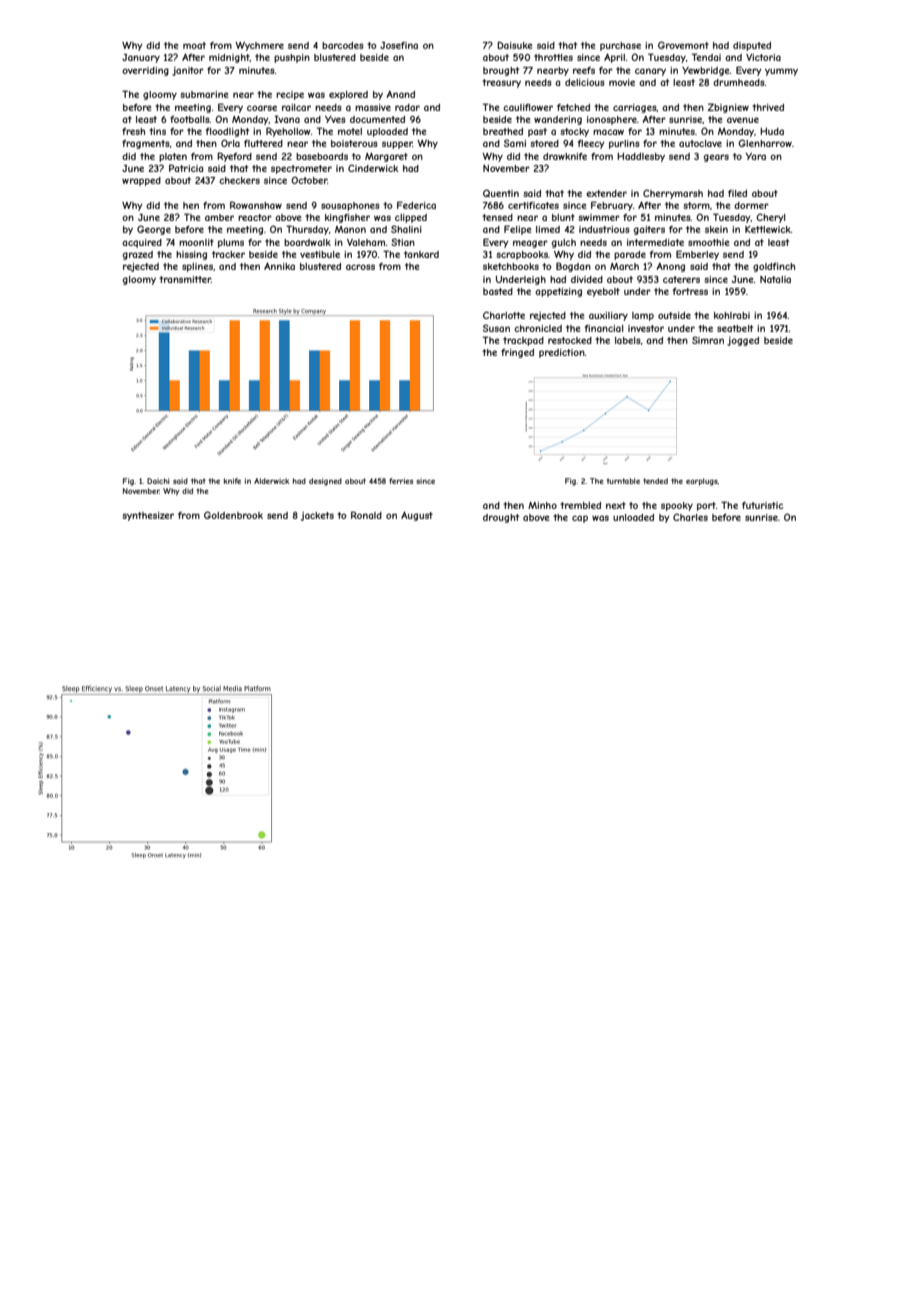 The image size is (924, 1308). What do you see at coordinates (496, 328) in the screenshot?
I see `Susan` at bounding box center [496, 328].
